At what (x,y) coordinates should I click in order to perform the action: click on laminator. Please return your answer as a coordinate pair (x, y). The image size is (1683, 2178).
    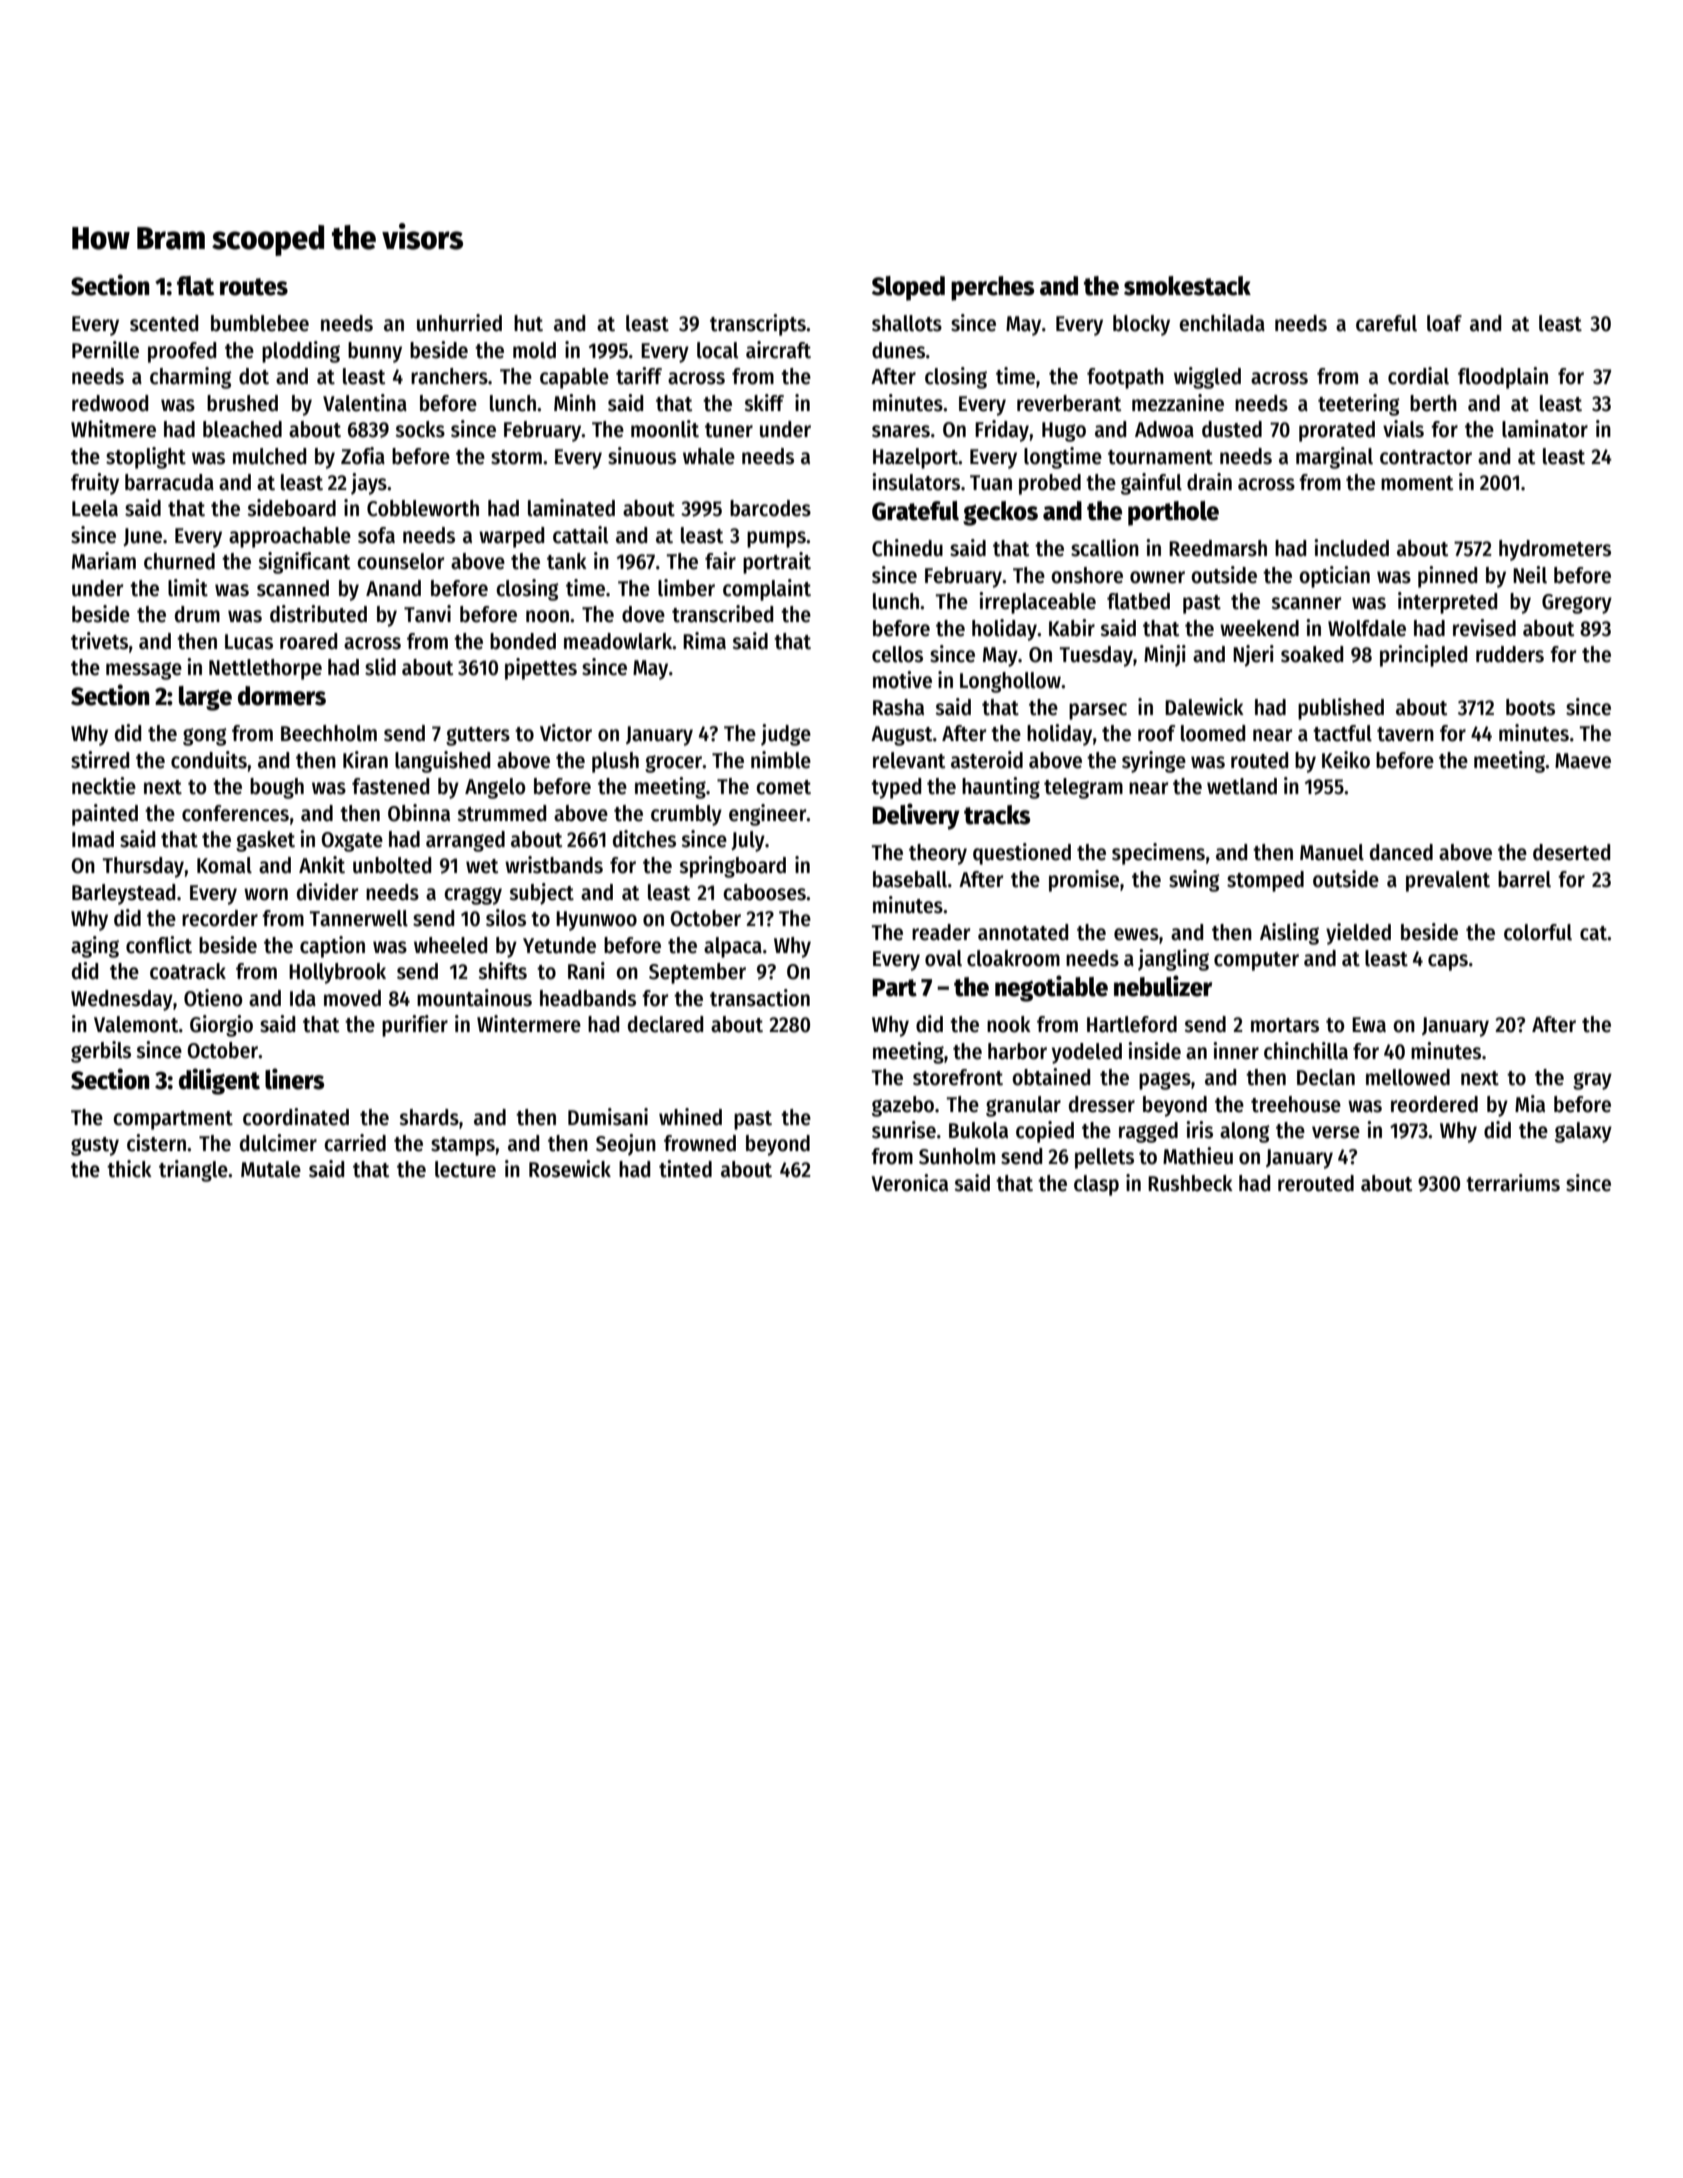
    Looking at the image, I should click on (1545, 429).
